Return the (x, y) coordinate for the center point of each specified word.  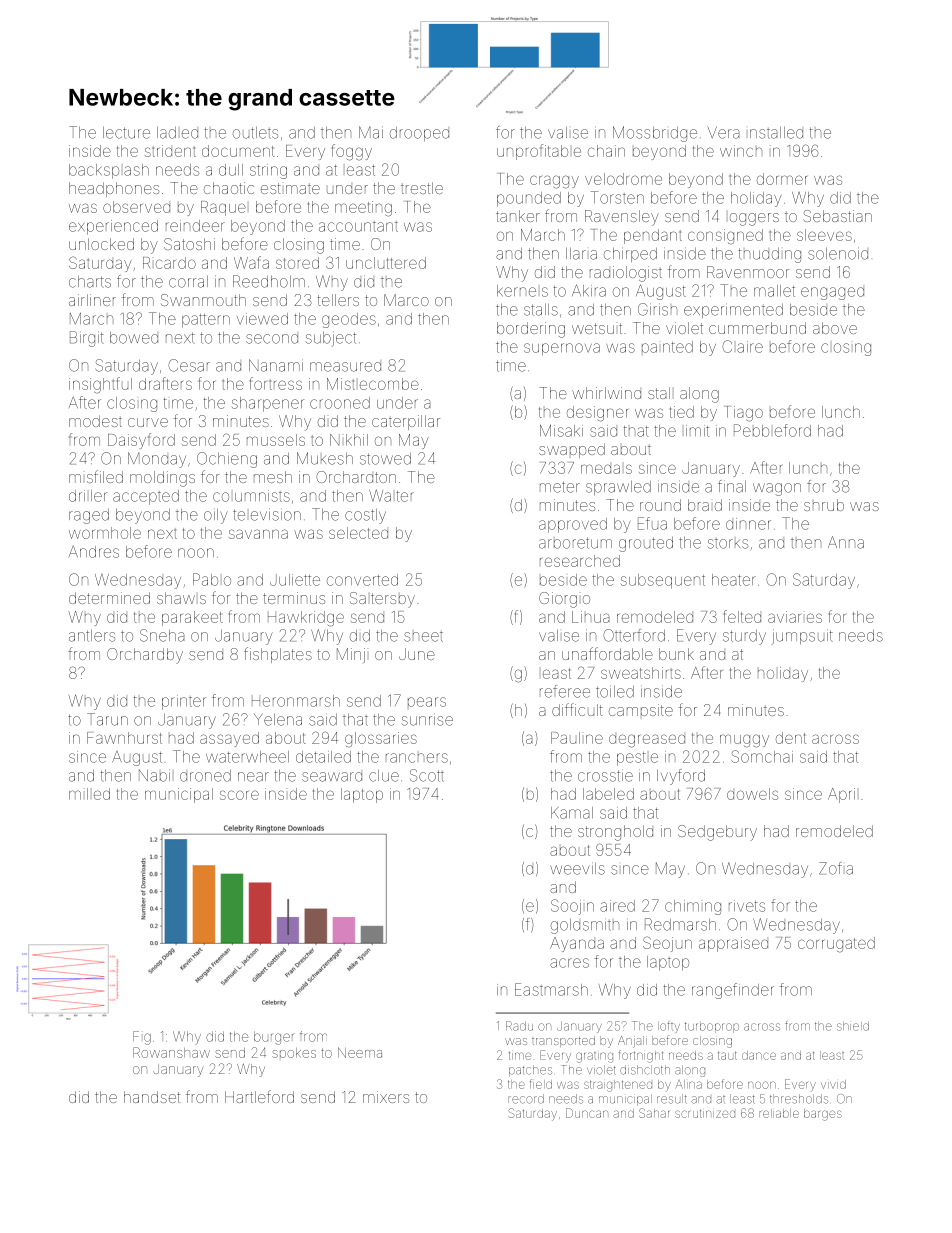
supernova (562, 349)
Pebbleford (772, 430)
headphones (114, 189)
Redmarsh (680, 924)
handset (152, 1097)
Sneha (162, 635)
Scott (427, 775)
